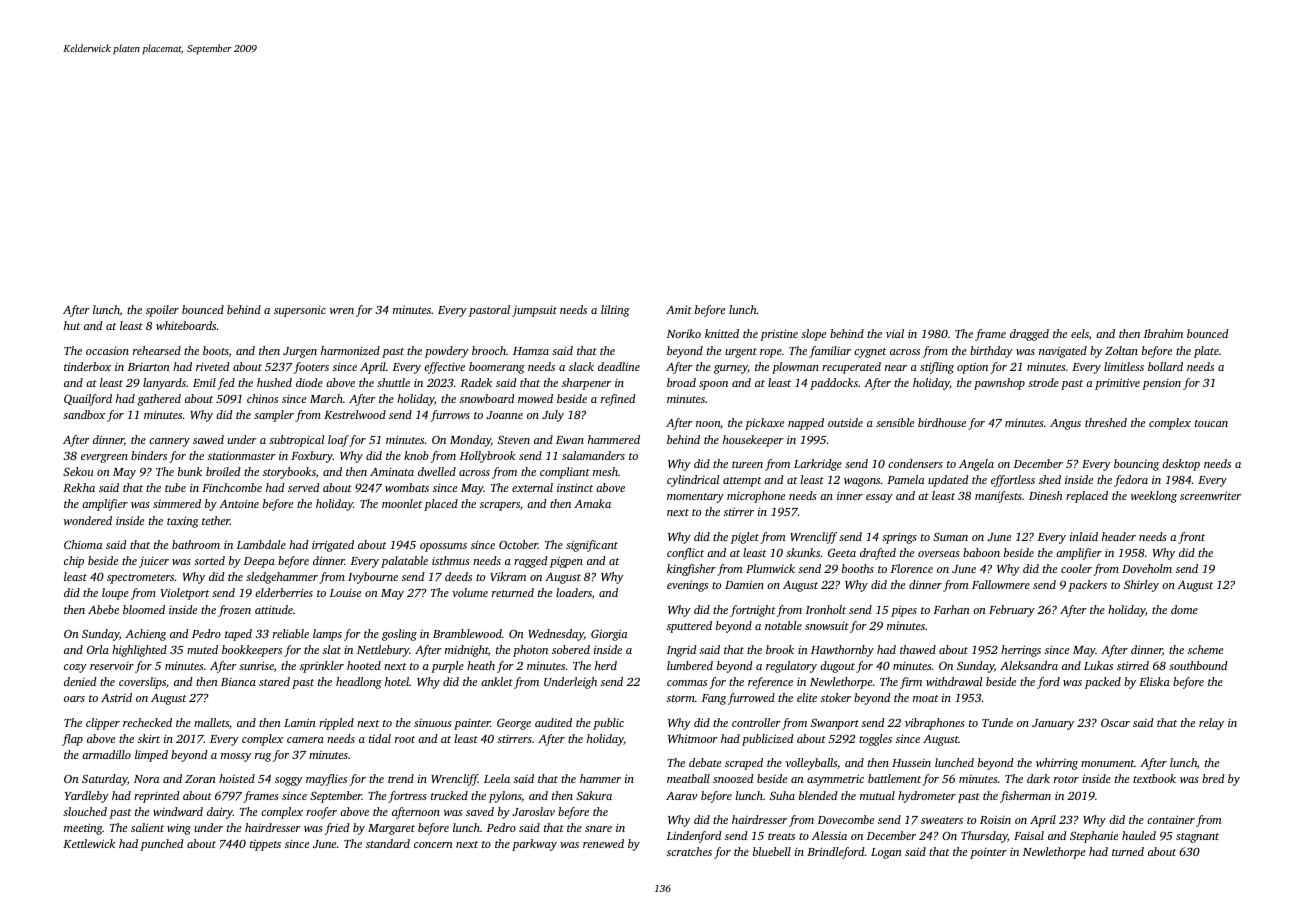 Image resolution: width=1308 pixels, height=924 pixels. Describe the element at coordinates (834, 384) in the screenshot. I see `paddocks` at that location.
